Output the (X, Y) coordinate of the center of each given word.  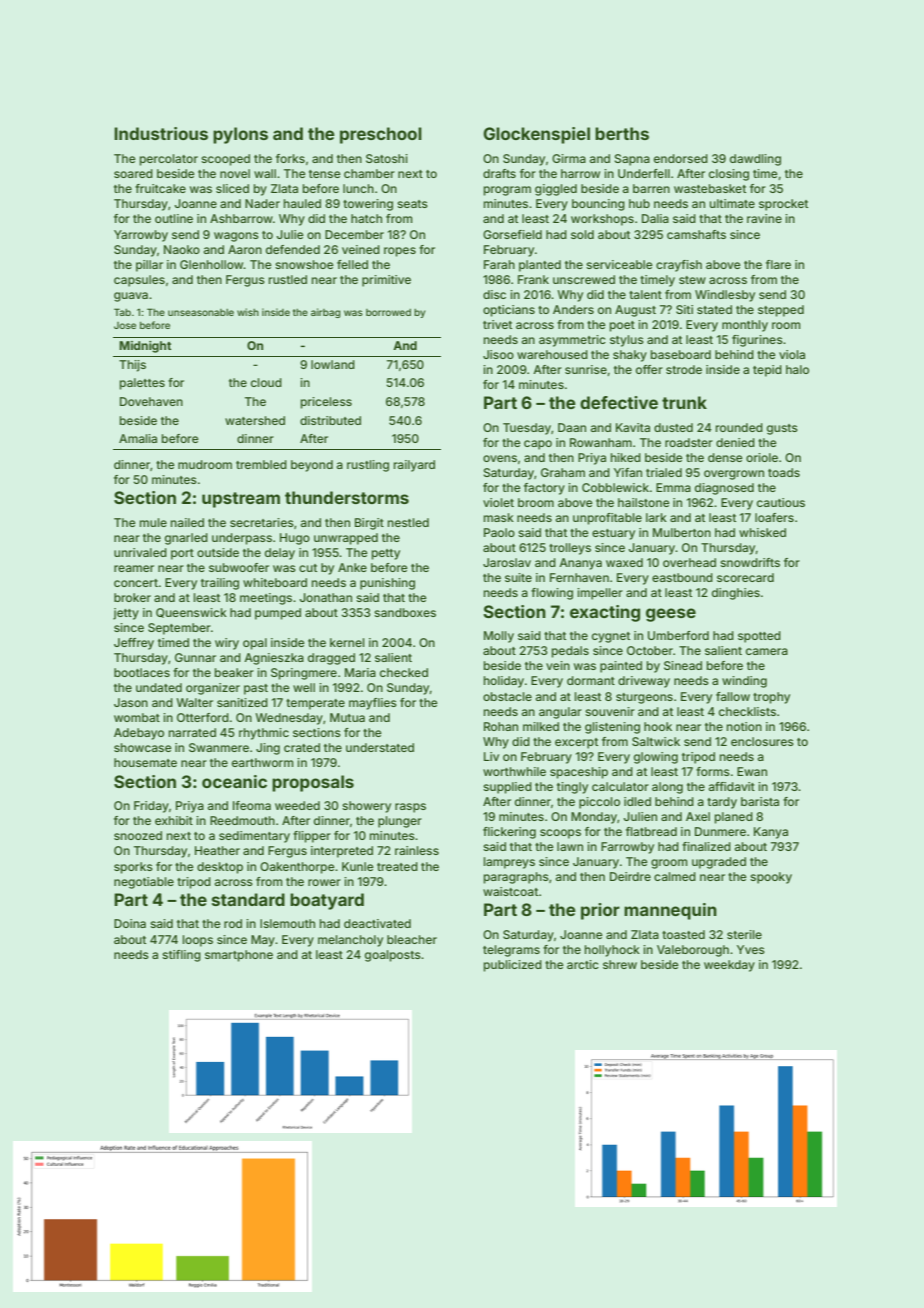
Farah (499, 264)
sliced (232, 188)
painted (621, 667)
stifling (181, 956)
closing (729, 175)
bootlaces (142, 672)
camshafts (696, 234)
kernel (347, 642)
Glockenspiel (536, 135)
